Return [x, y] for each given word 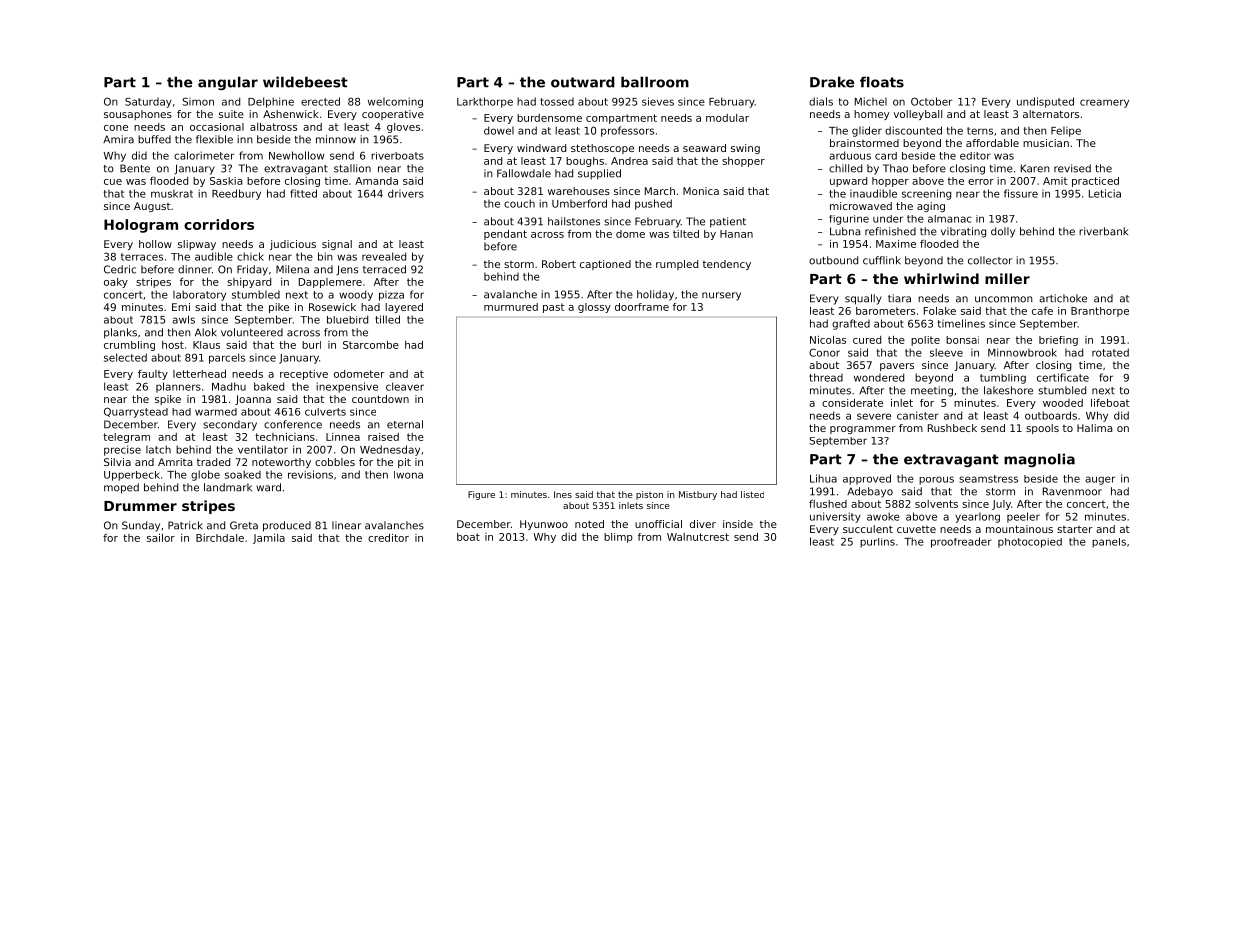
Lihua [823, 478]
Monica [701, 191]
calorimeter [204, 155]
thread [826, 377]
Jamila [269, 539]
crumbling [129, 346]
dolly [1003, 232]
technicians [285, 437]
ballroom [655, 82]
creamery [1104, 103]
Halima [1094, 428]
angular [228, 83]
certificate [1063, 377]
